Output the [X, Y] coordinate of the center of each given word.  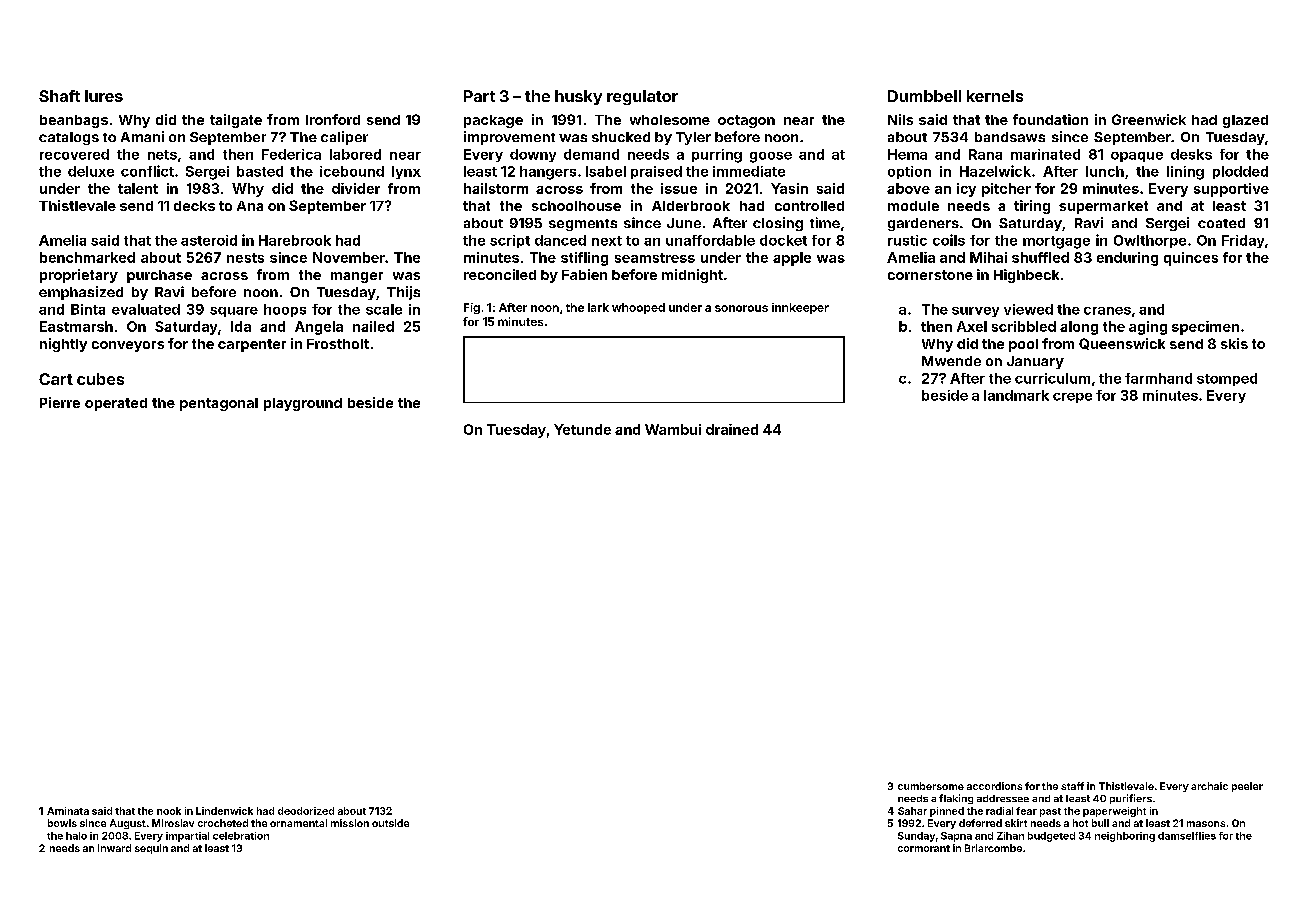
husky [578, 97]
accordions [994, 786]
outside [390, 823]
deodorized [306, 811]
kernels [995, 96]
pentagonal [219, 404]
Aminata [68, 811]
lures [104, 96]
